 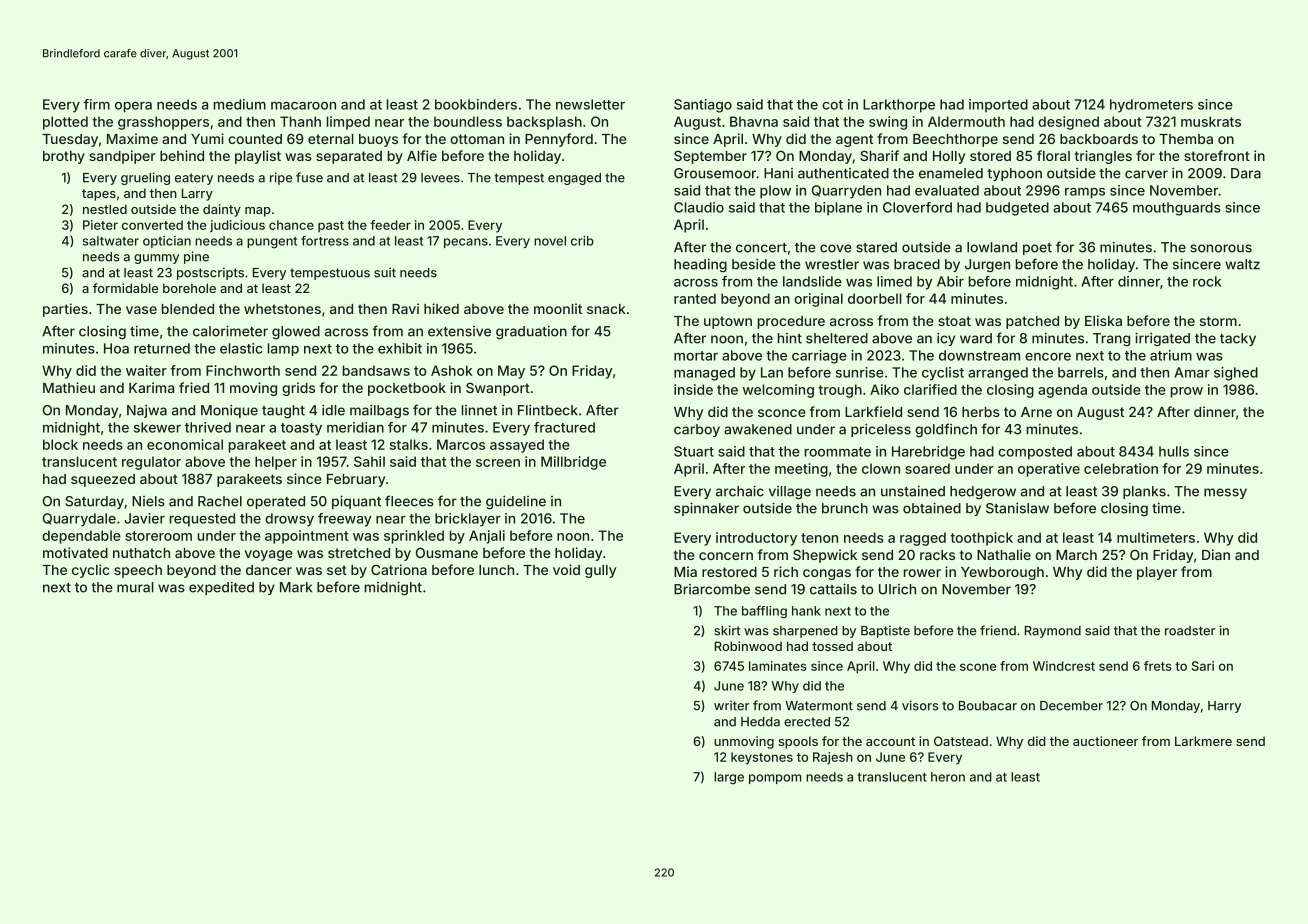 I want to click on large, so click(x=729, y=778).
